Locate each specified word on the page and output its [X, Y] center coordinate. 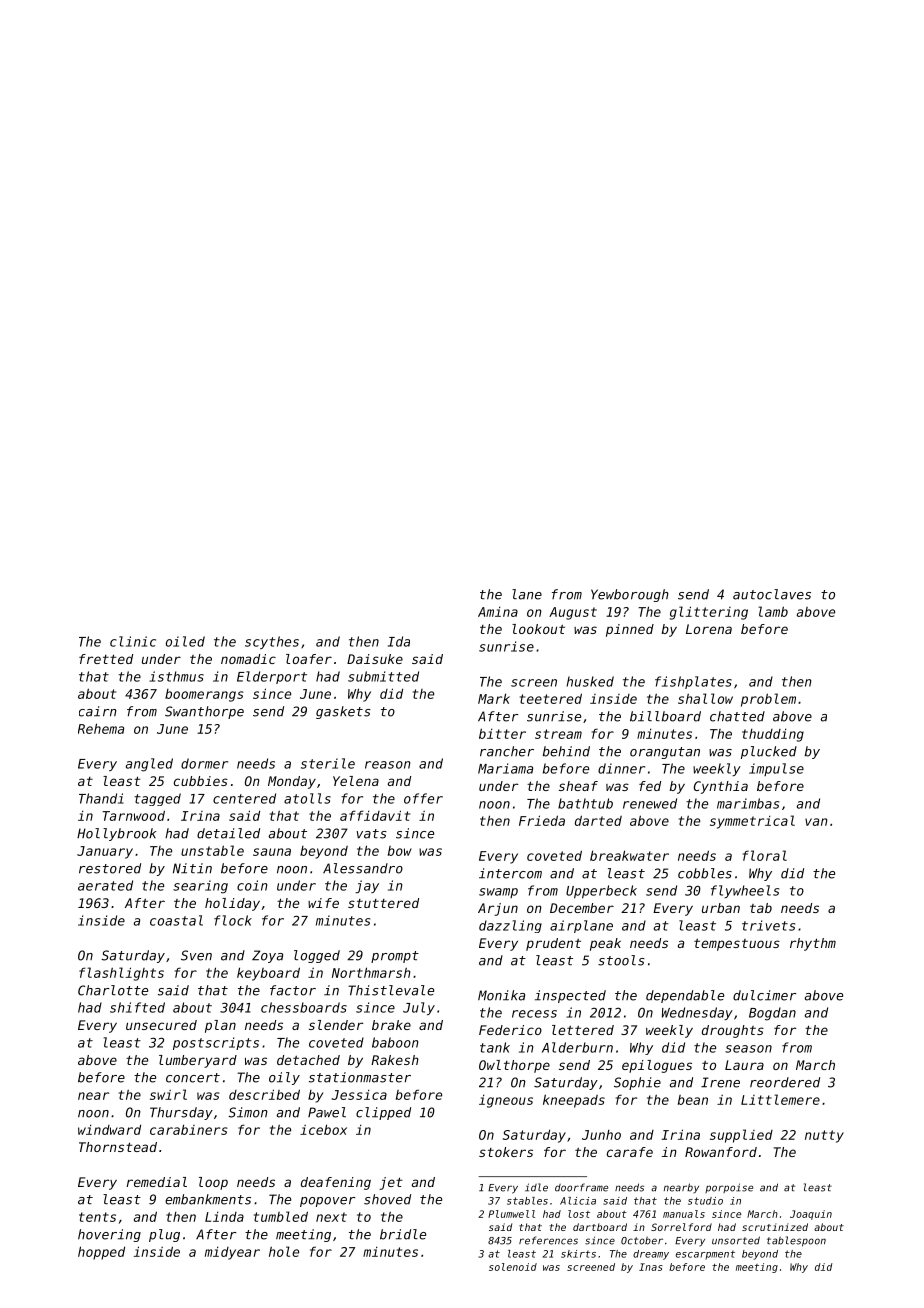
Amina [498, 612]
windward [109, 1130]
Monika [501, 995]
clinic [133, 641]
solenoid [513, 1267]
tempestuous [737, 945]
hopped [101, 1253]
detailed [228, 833]
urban [721, 908]
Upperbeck [601, 891]
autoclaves [772, 594]
